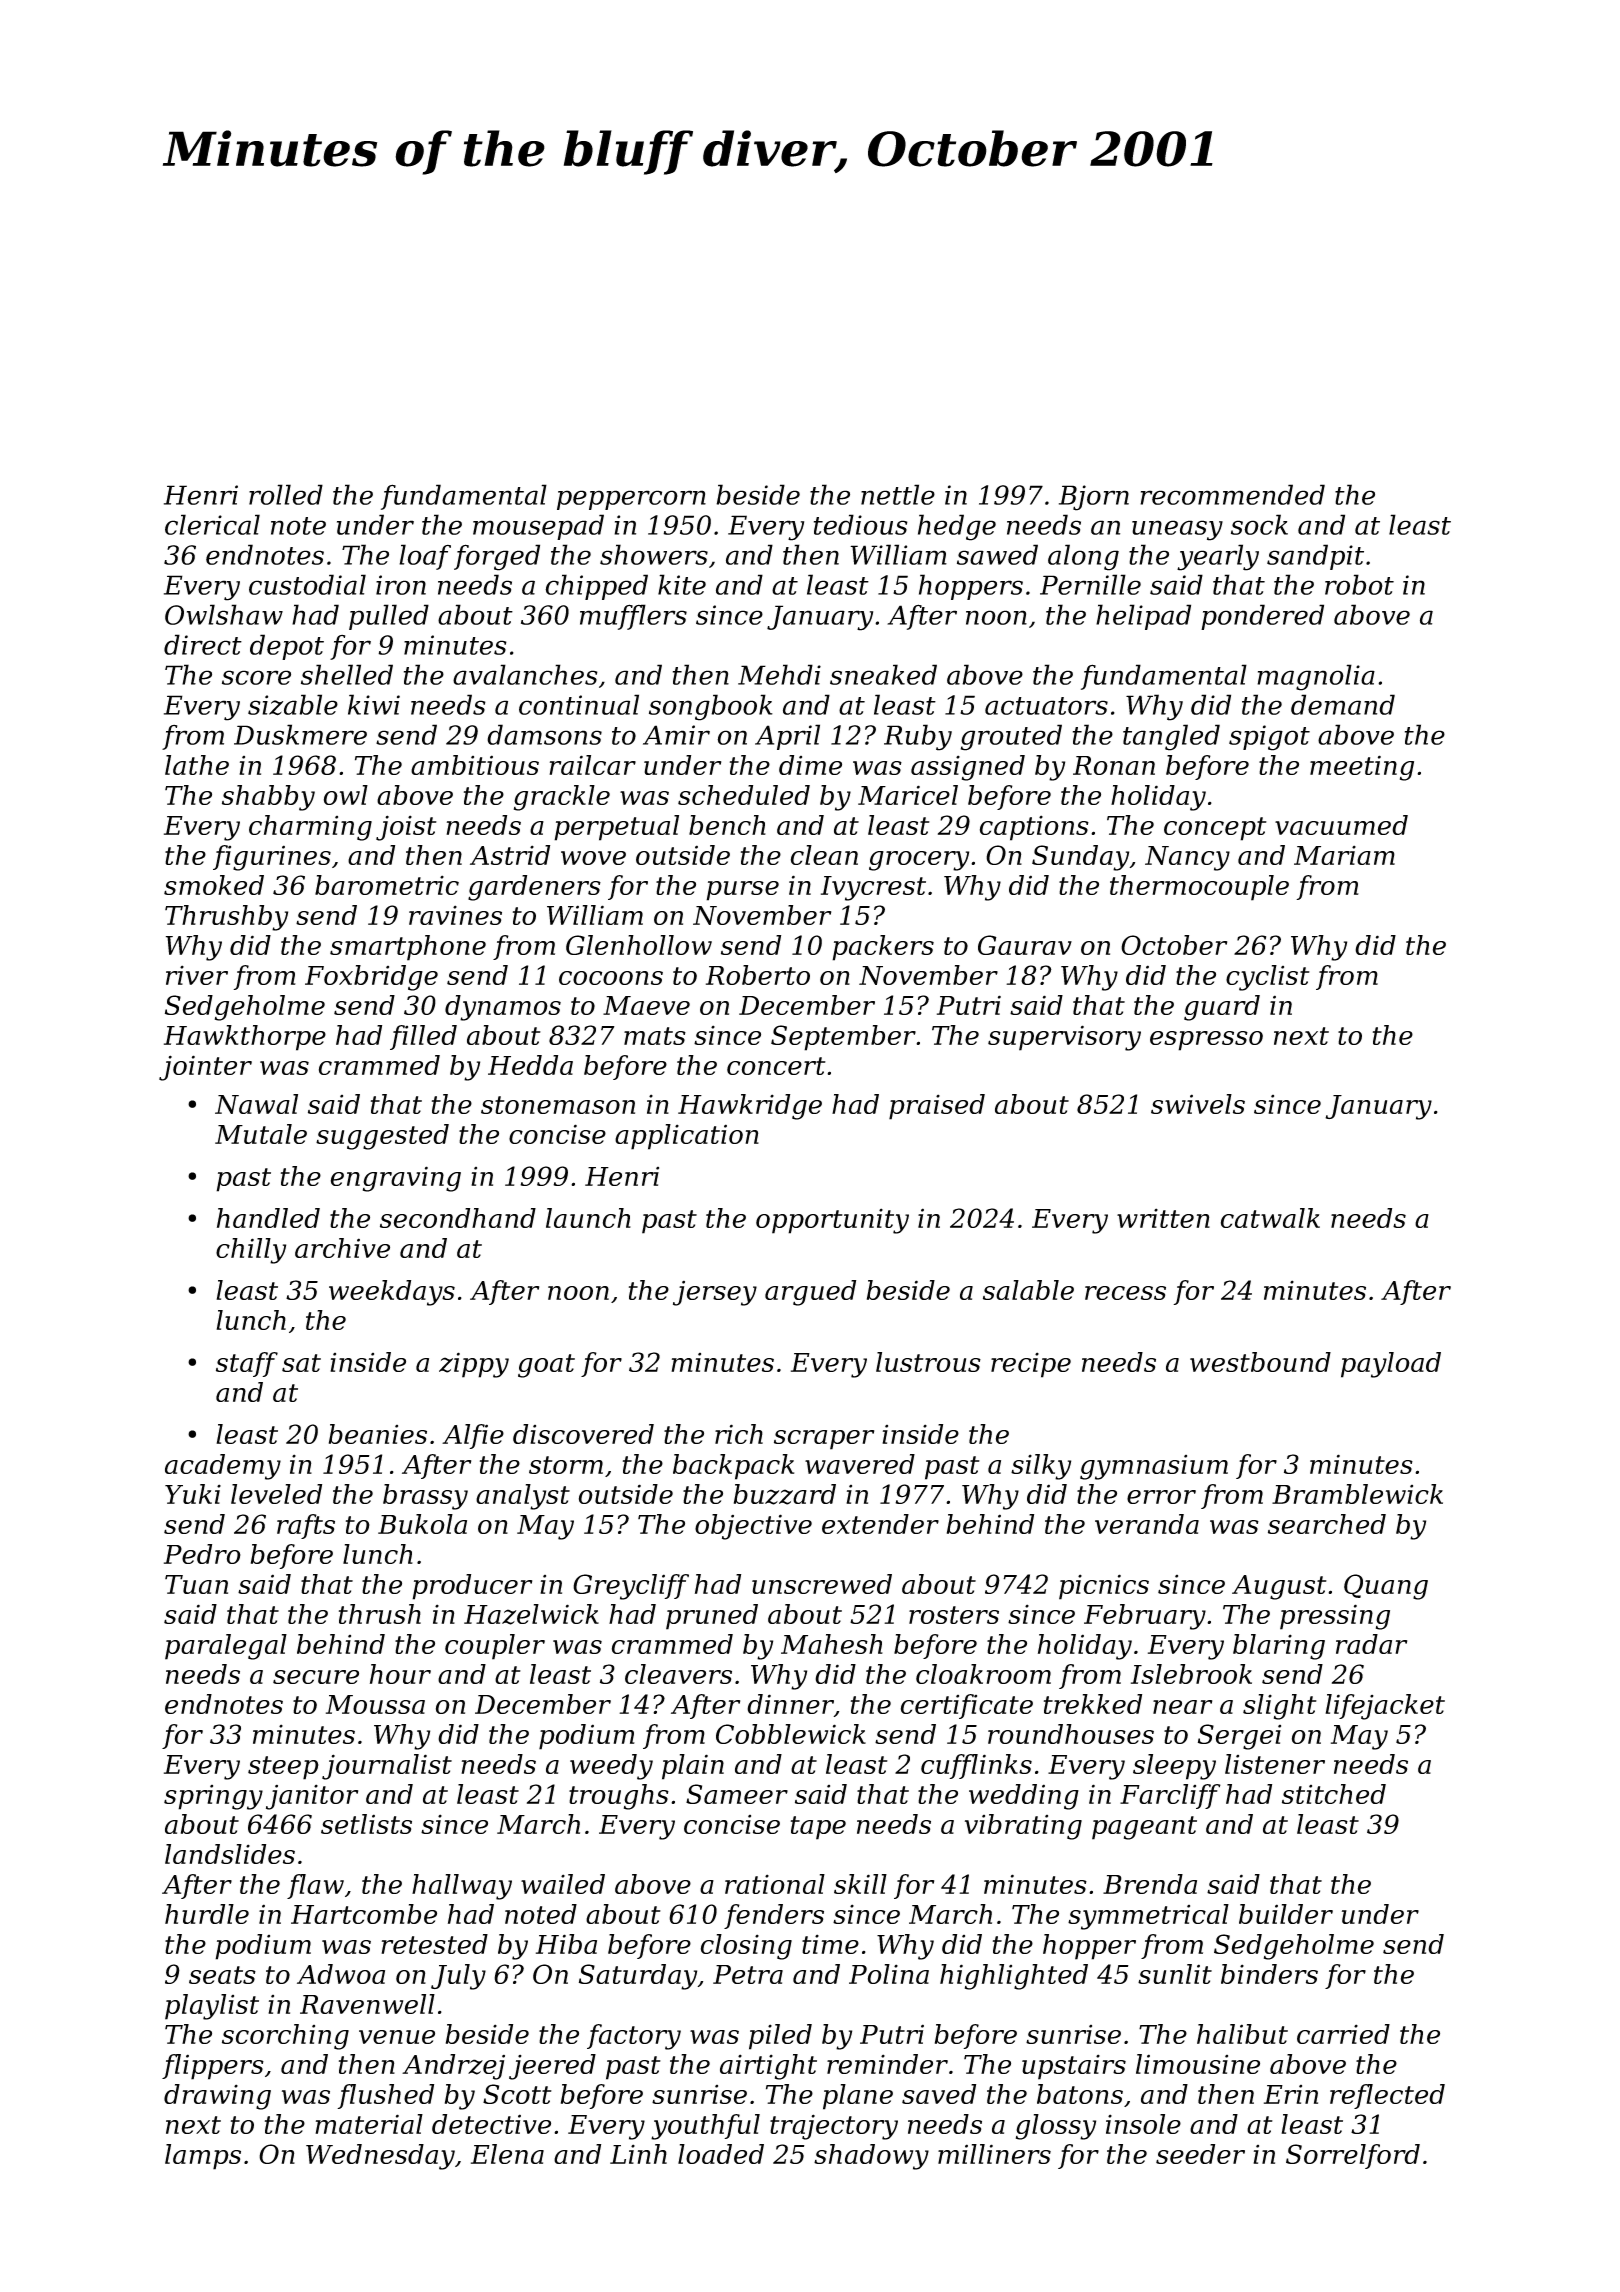  Describe the element at coordinates (212, 524) in the document. I see `clerical` at that location.
